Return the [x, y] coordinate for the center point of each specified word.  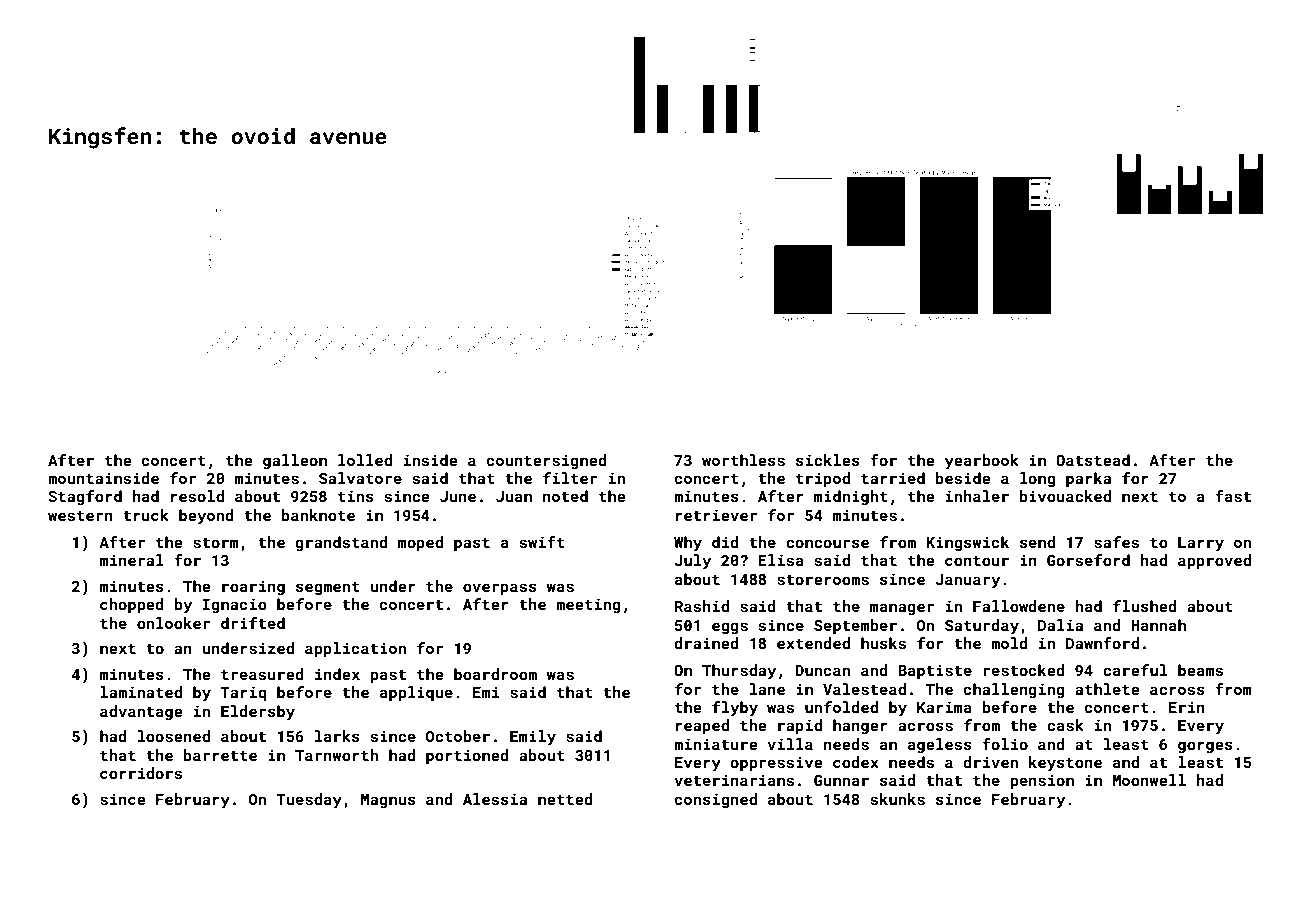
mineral [132, 560]
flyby [735, 709]
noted [565, 496]
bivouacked [1065, 496]
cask [1065, 725]
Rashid [702, 606]
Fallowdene [1019, 606]
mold [1009, 643]
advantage [141, 712]
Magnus [388, 801]
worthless [743, 460]
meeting [588, 605]
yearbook [982, 462]
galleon [295, 461]
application [355, 649]
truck [146, 515]
